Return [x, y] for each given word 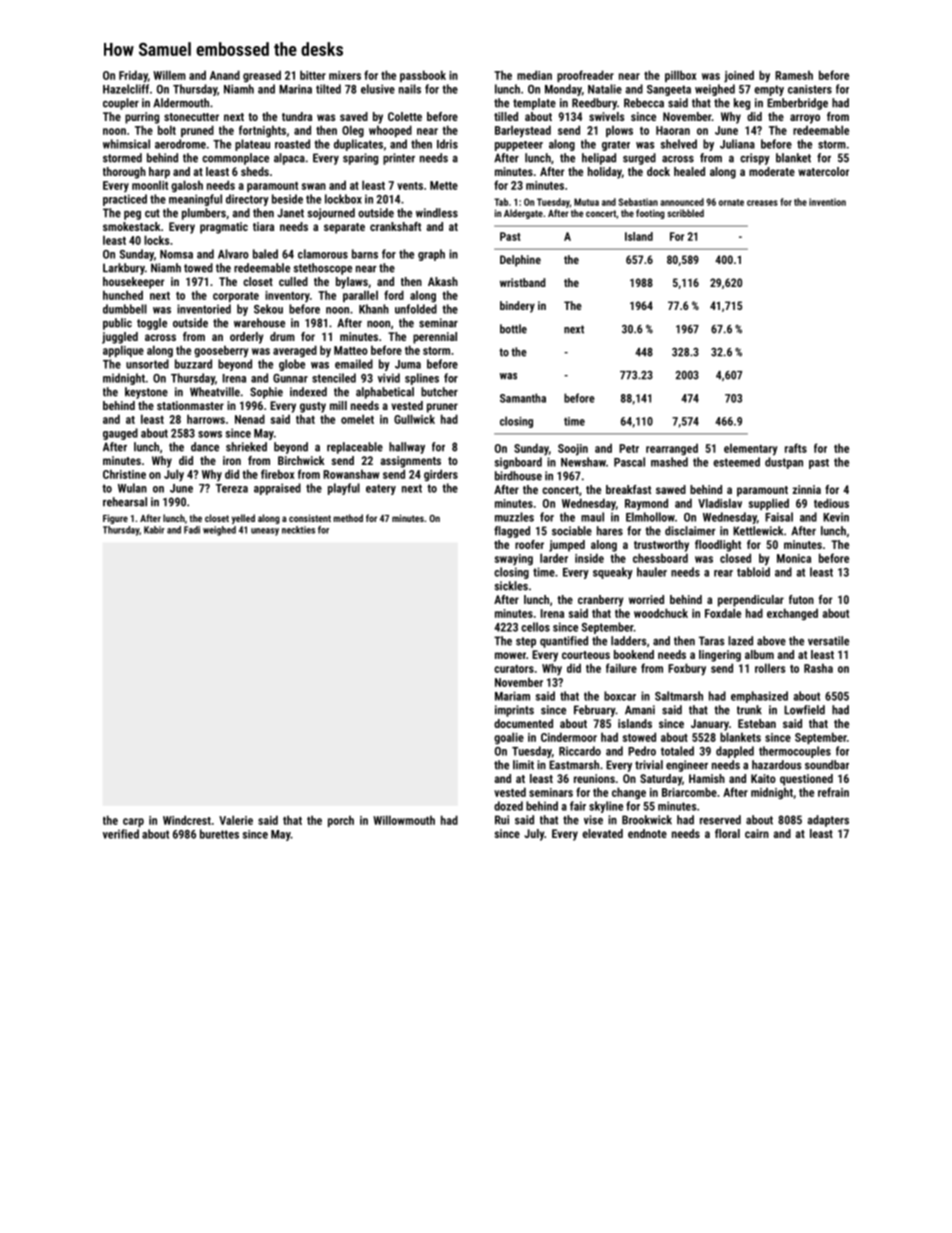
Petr [629, 448]
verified [121, 834]
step [526, 642]
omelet [357, 419]
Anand [225, 75]
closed [735, 558]
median [534, 75]
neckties [298, 530]
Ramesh [794, 75]
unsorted [147, 364]
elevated [602, 833]
